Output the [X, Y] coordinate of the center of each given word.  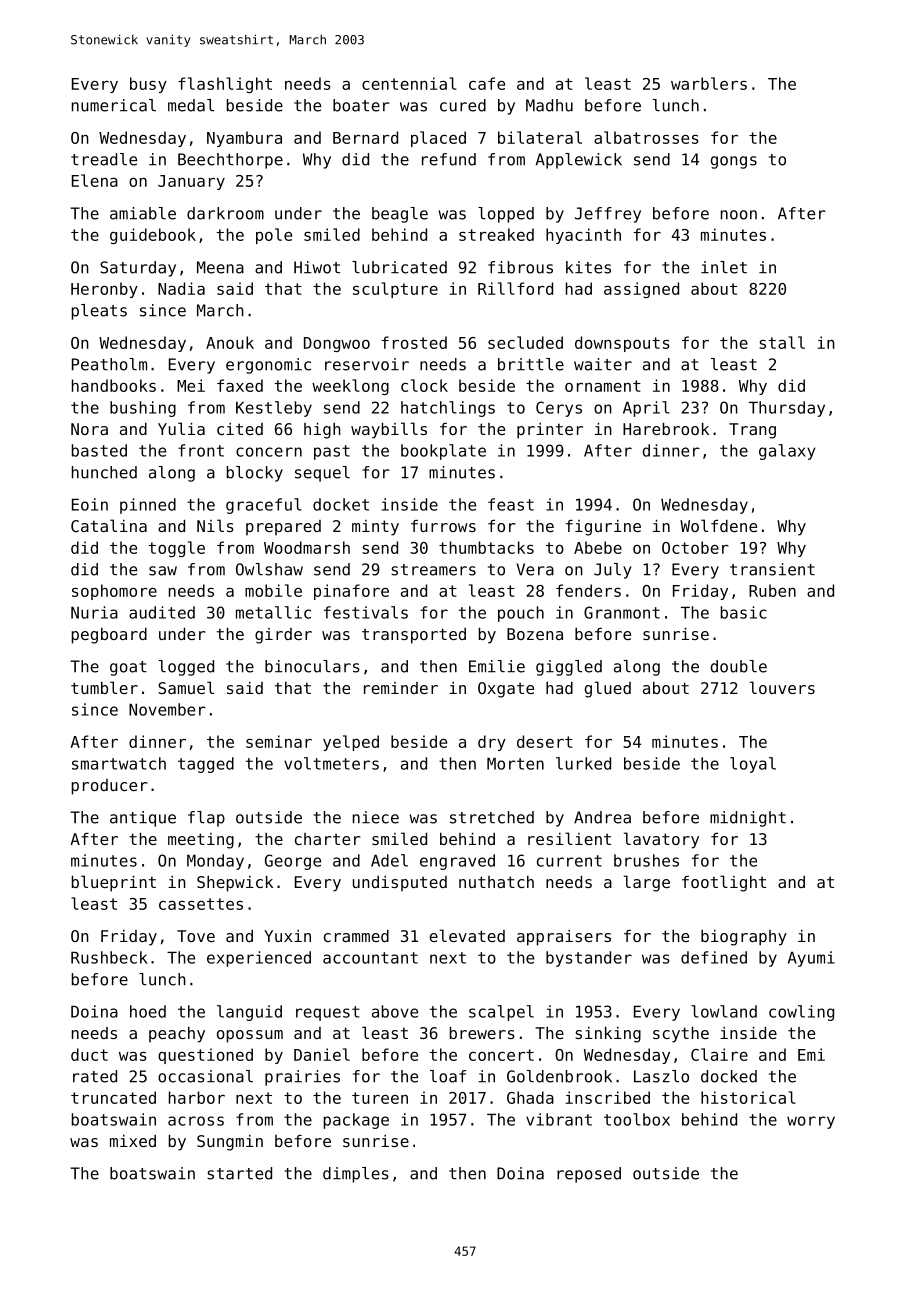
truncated [113, 1097]
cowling [801, 1013]
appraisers [564, 938]
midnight [748, 819]
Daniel [322, 1054]
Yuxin [287, 936]
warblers [709, 83]
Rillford [515, 288]
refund [449, 159]
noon [739, 215]
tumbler [104, 687]
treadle [104, 159]
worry [811, 1122]
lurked [583, 763]
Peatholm [109, 364]
